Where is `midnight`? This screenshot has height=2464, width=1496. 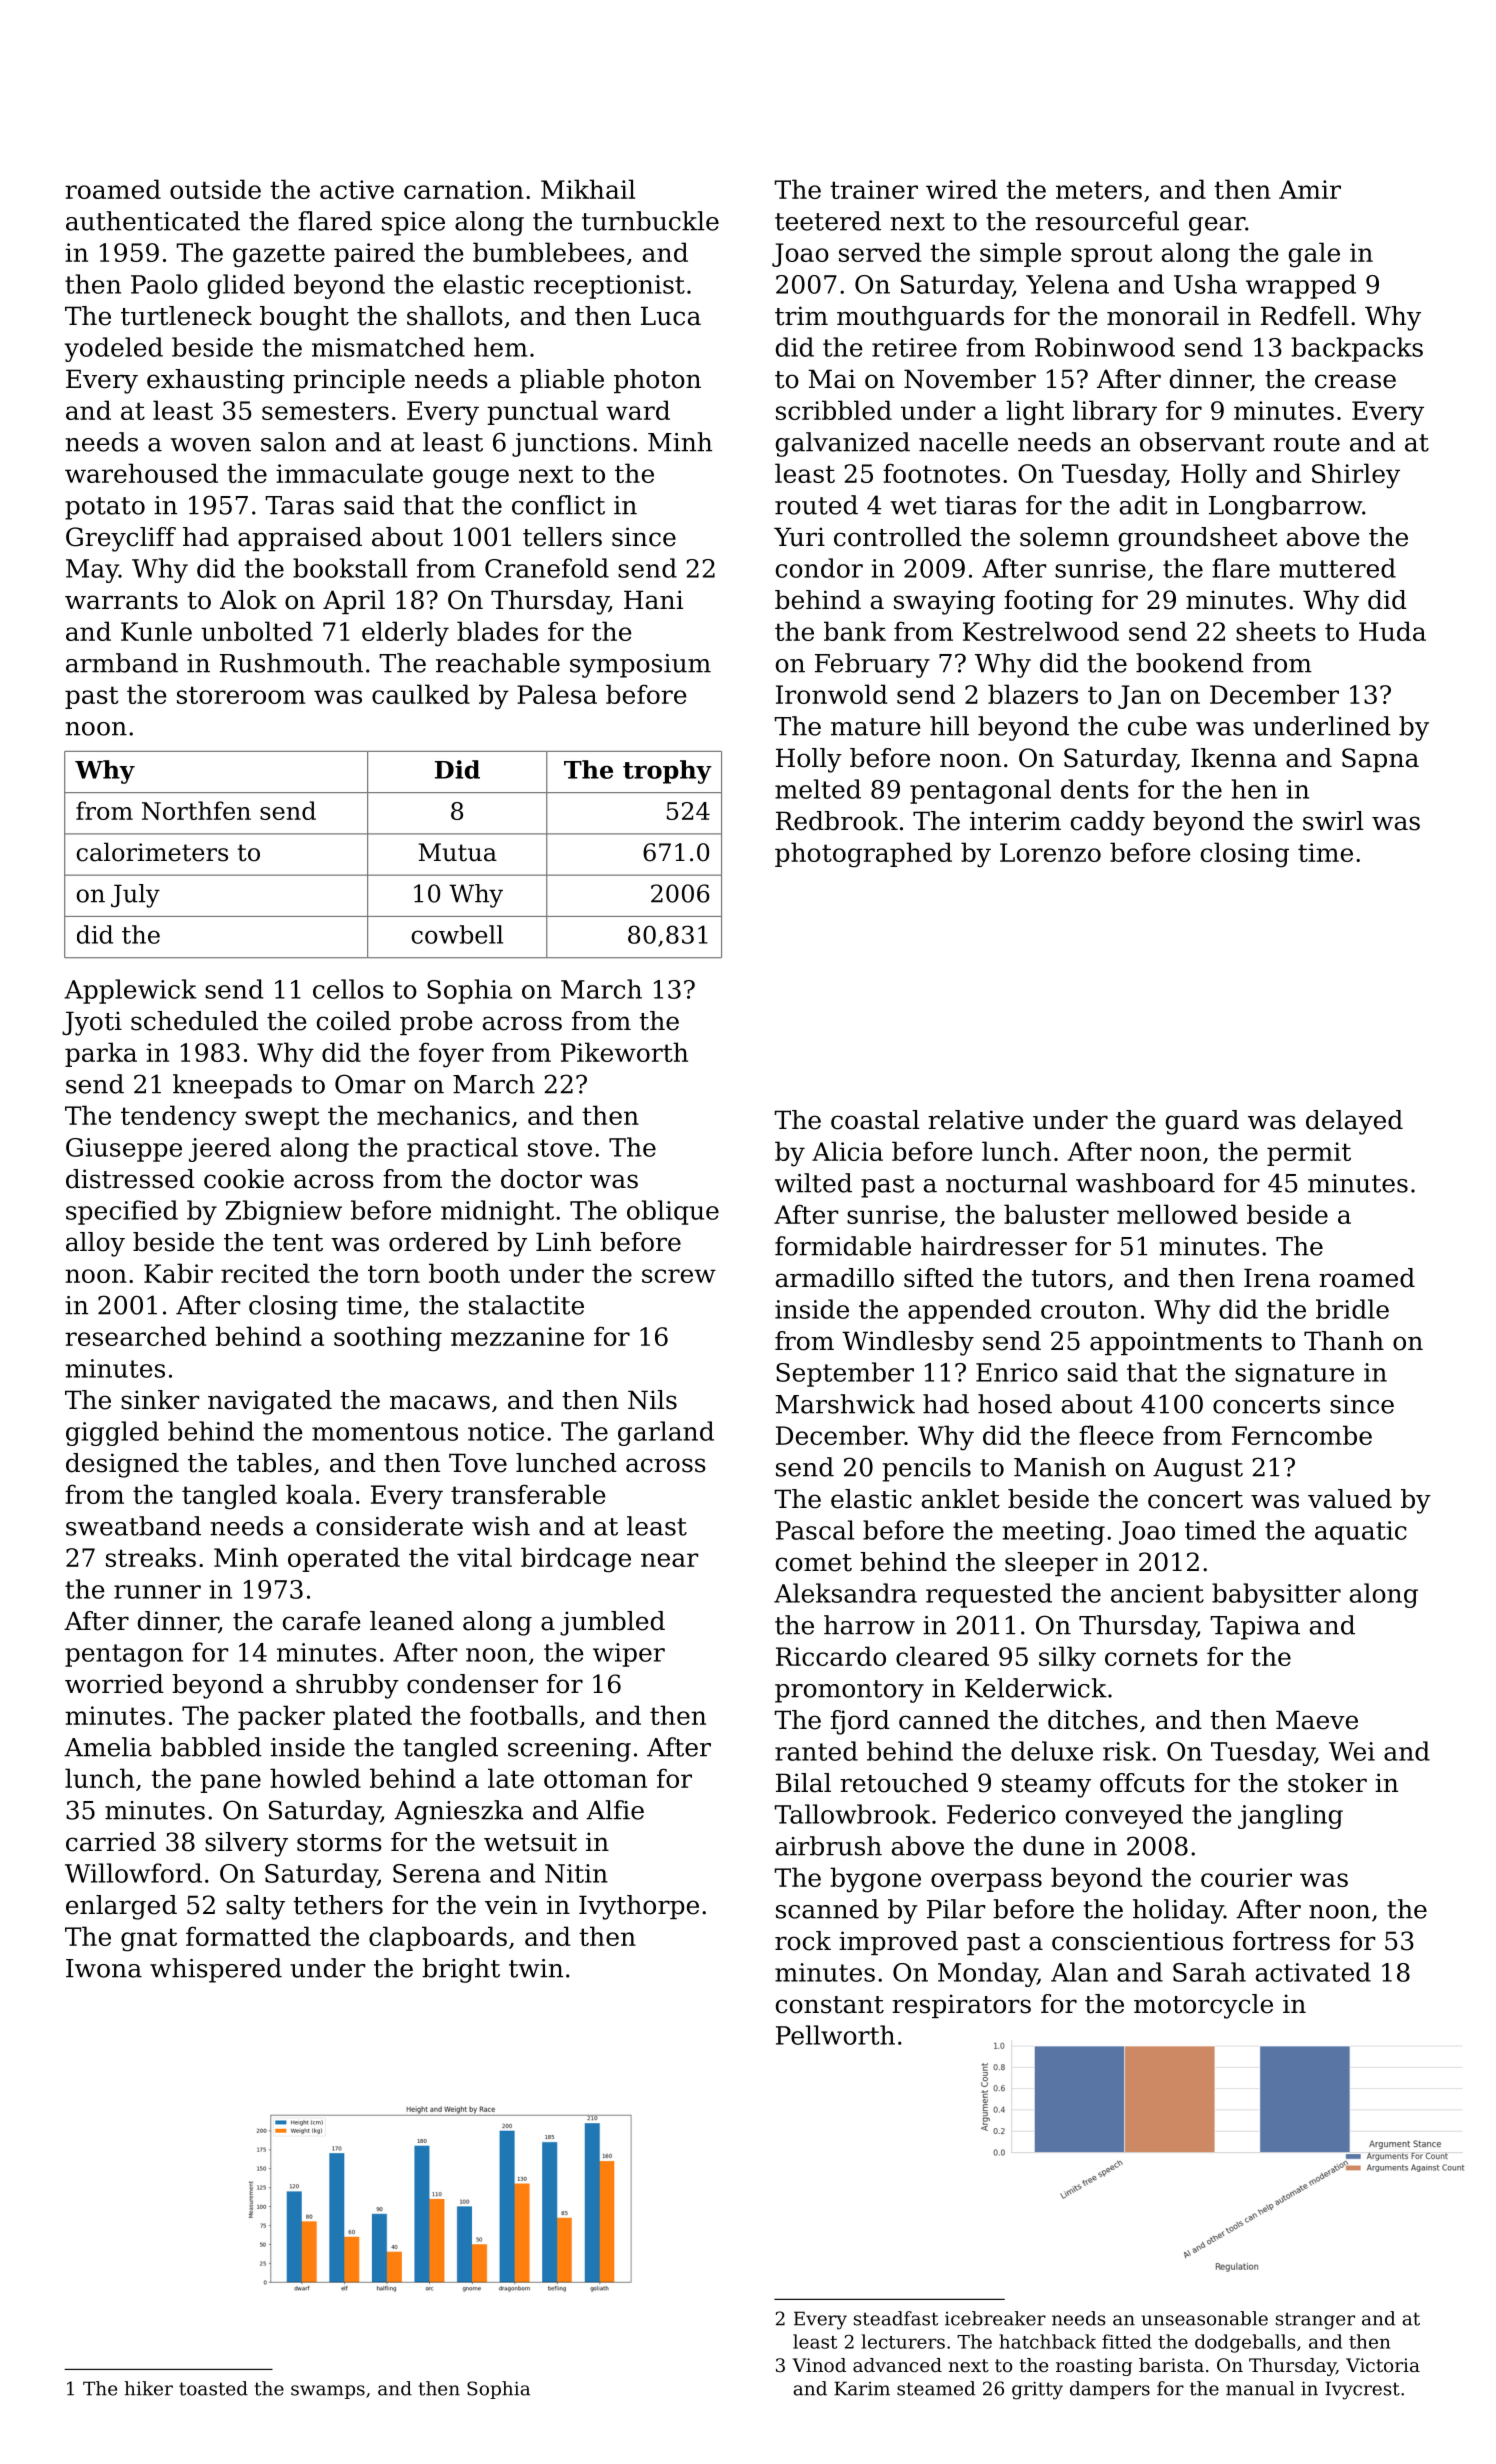
midnight is located at coordinates (497, 1212).
